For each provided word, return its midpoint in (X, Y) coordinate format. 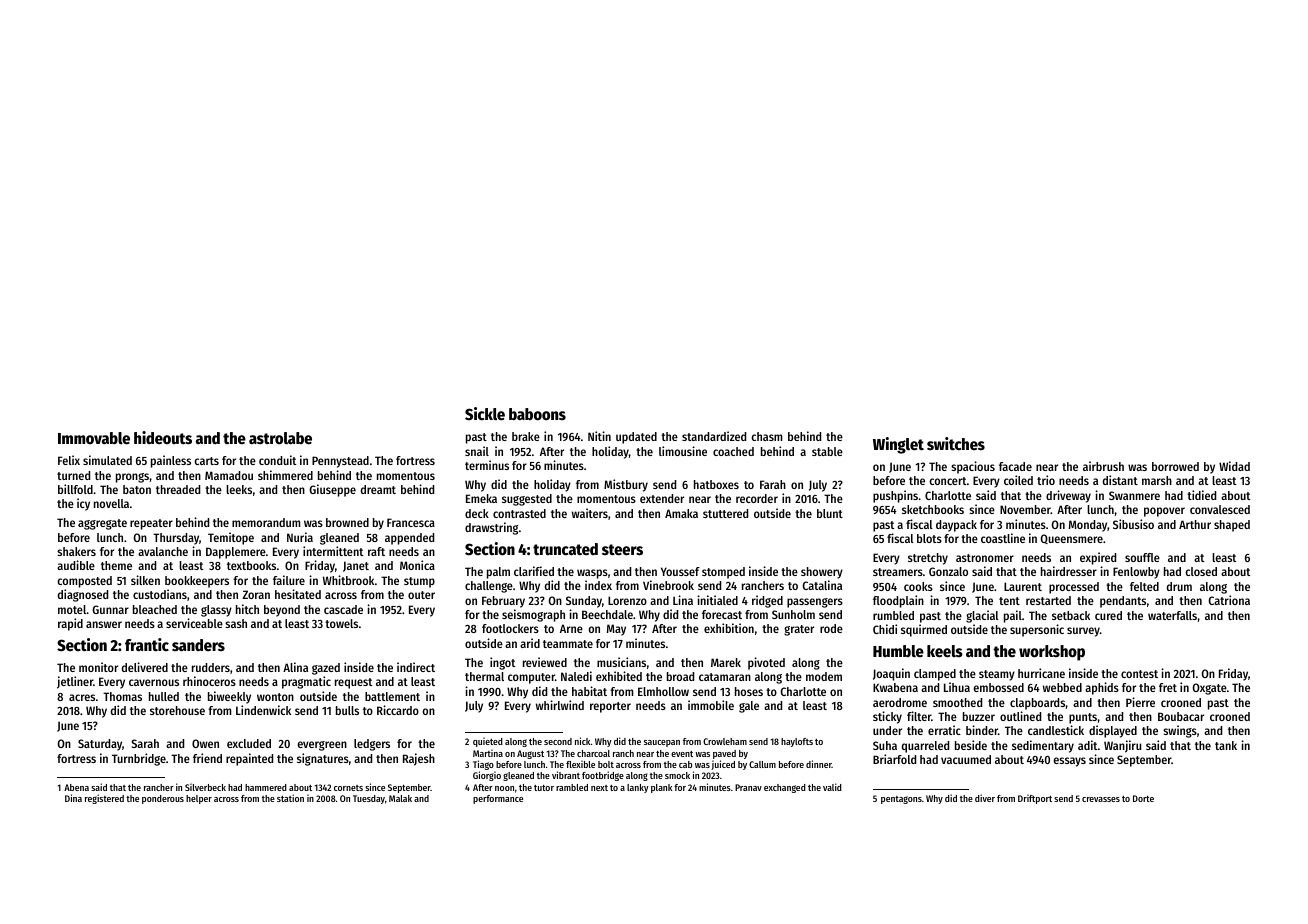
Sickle (485, 414)
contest (1139, 674)
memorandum (266, 522)
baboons (537, 414)
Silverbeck (205, 787)
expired (1098, 558)
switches (956, 444)
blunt (830, 513)
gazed (326, 669)
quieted (488, 742)
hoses (749, 691)
